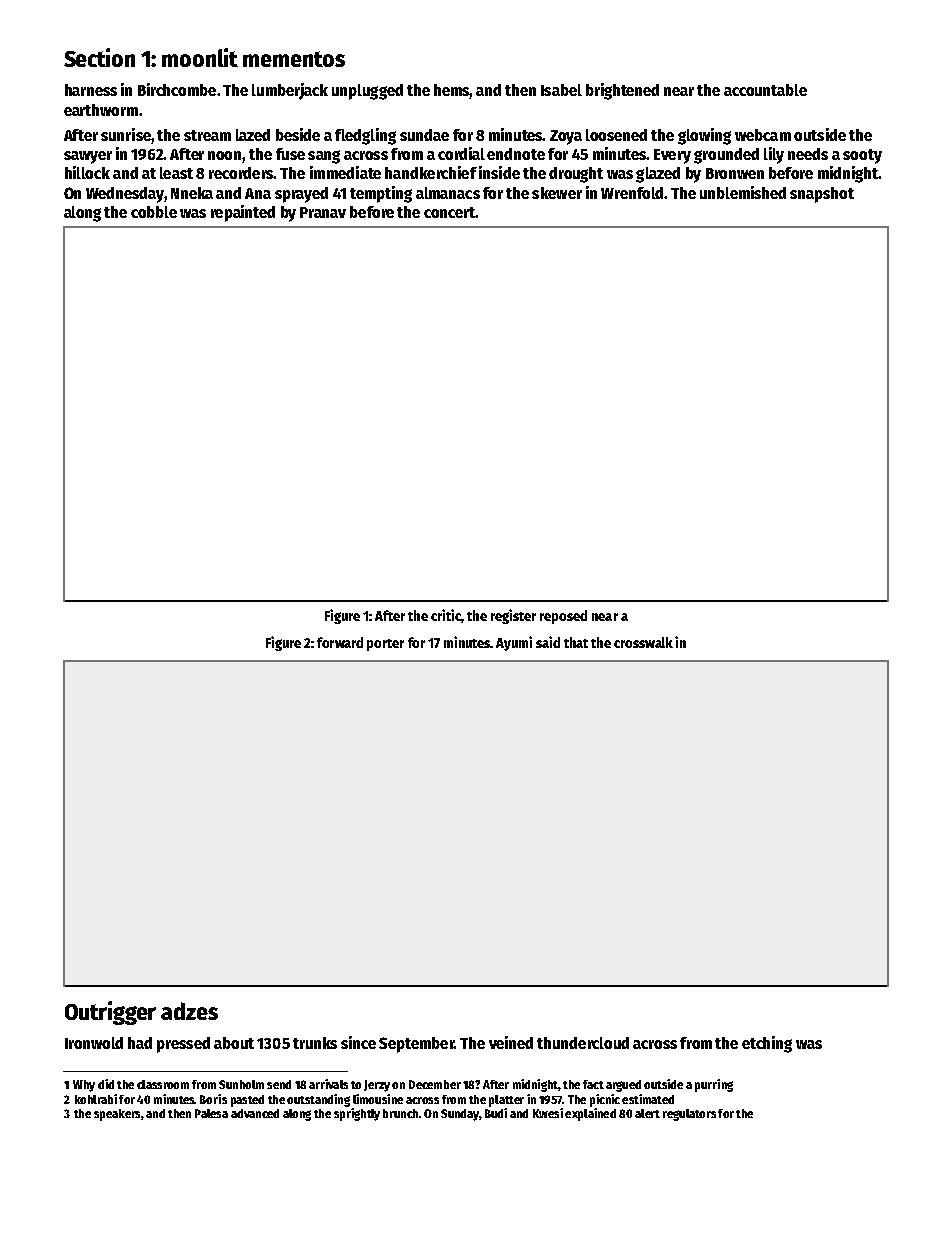  What do you see at coordinates (154, 212) in the page?
I see `cobble` at bounding box center [154, 212].
